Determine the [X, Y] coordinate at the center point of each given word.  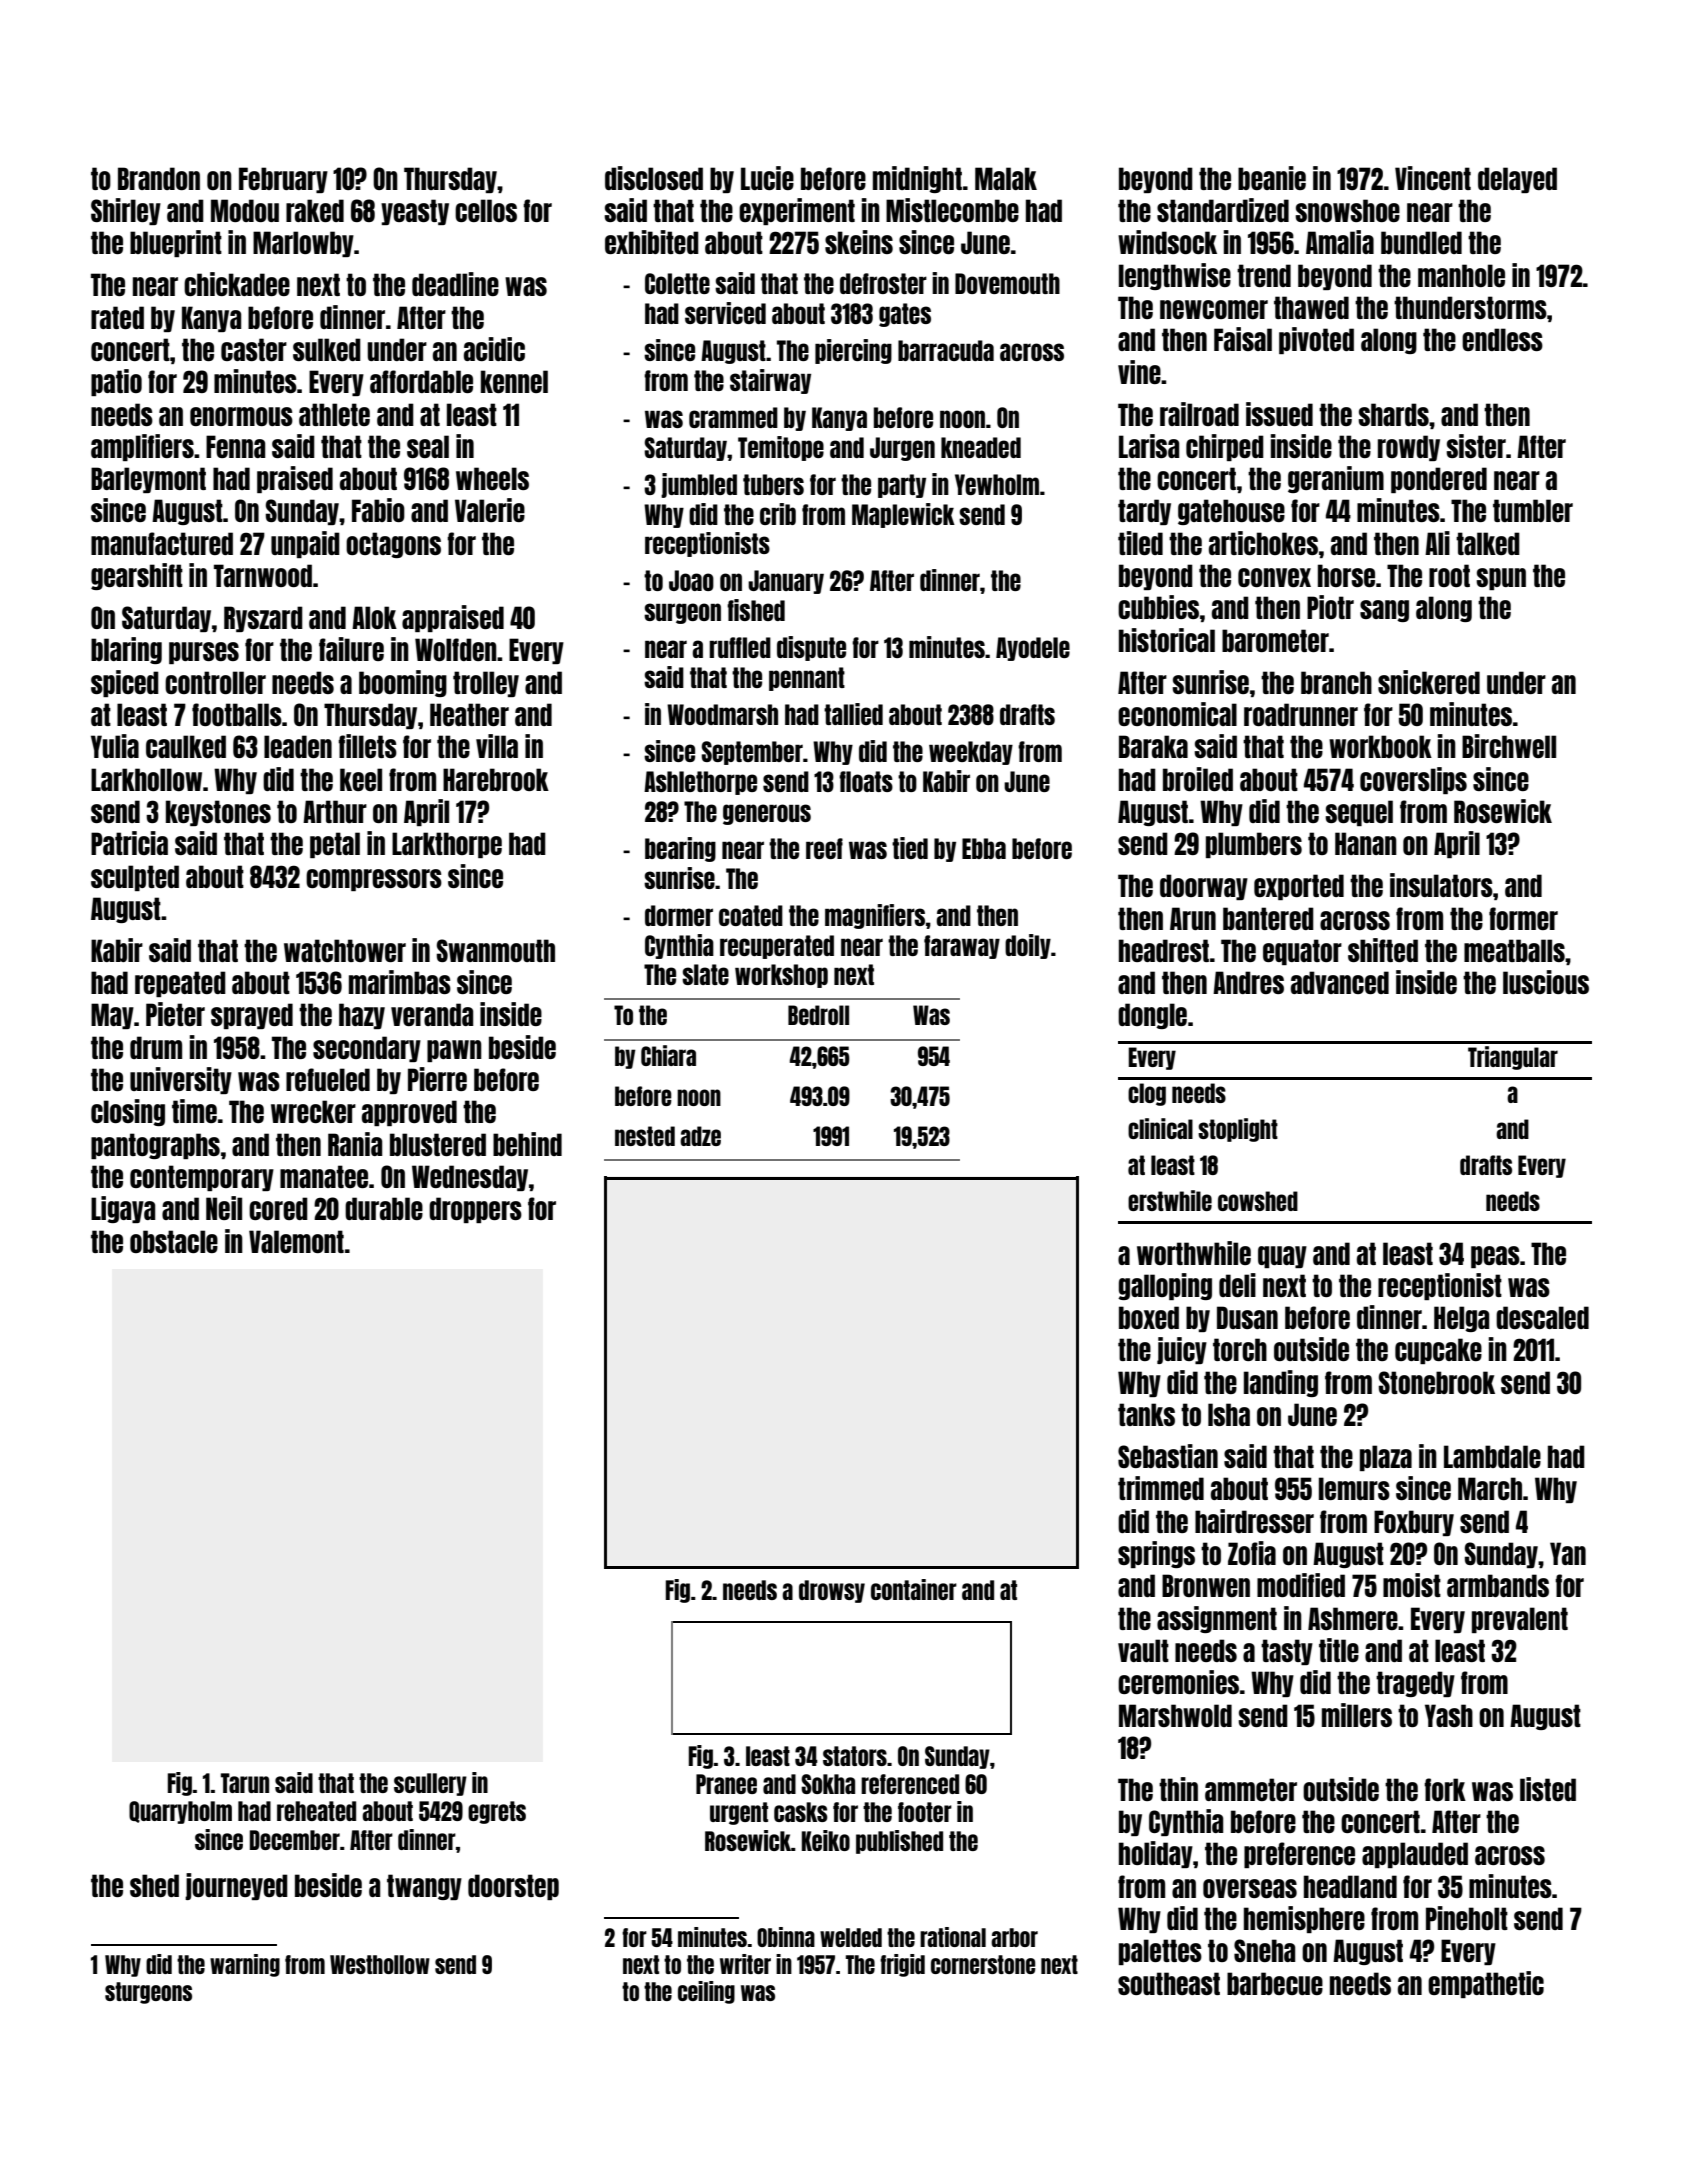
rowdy [1409, 448]
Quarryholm [180, 1812]
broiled [1198, 779]
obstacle [174, 1241]
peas [1495, 1257]
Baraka [1153, 746]
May [112, 1016]
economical [1177, 714]
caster [254, 349]
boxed [1149, 1317]
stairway [770, 381]
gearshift [137, 576]
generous [767, 814]
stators [855, 1756]
